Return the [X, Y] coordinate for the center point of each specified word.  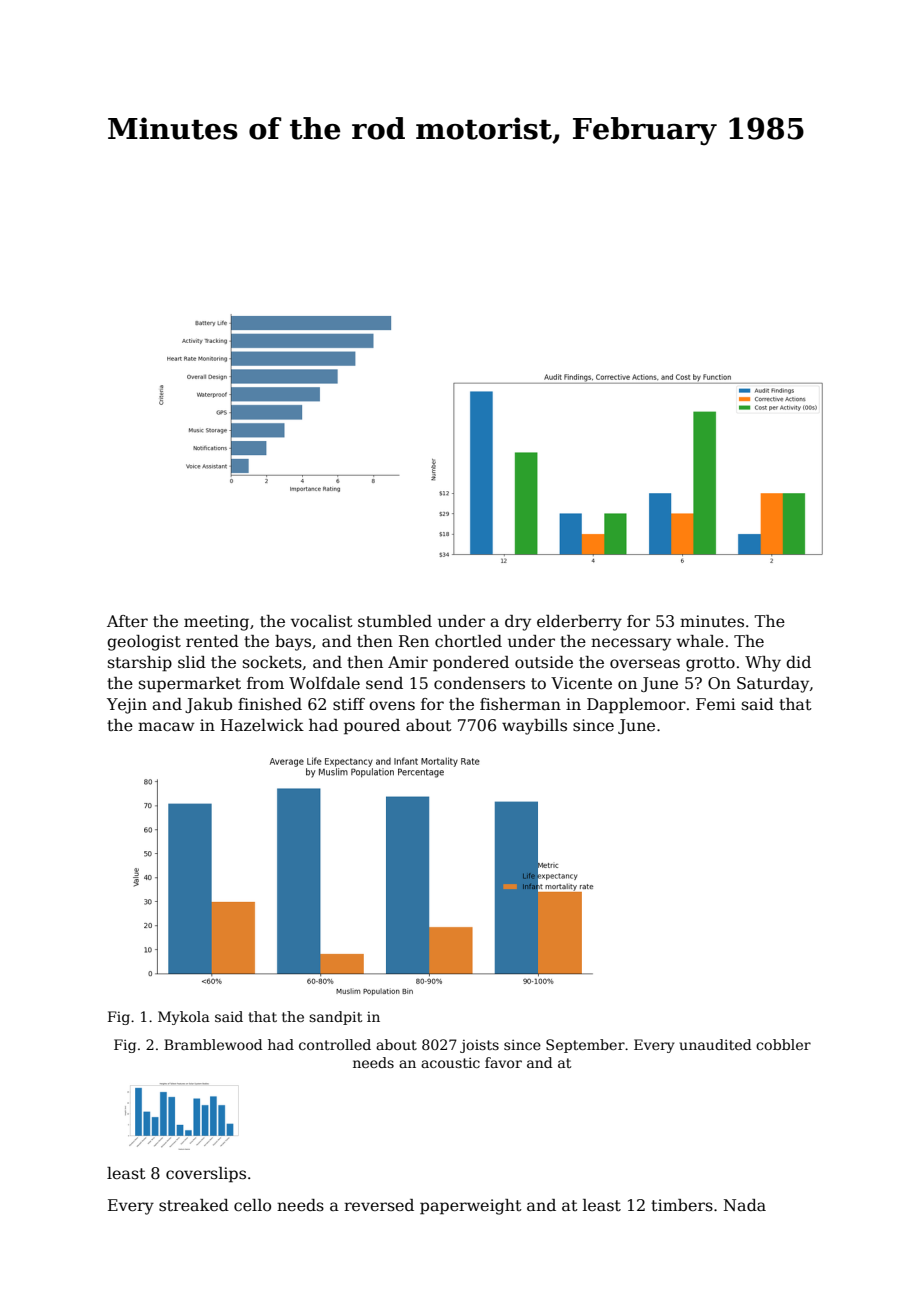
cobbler [783, 1044]
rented [212, 641]
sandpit [335, 1018]
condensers [479, 683]
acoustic [450, 1062]
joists [479, 1046]
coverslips [206, 1175]
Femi [716, 704]
